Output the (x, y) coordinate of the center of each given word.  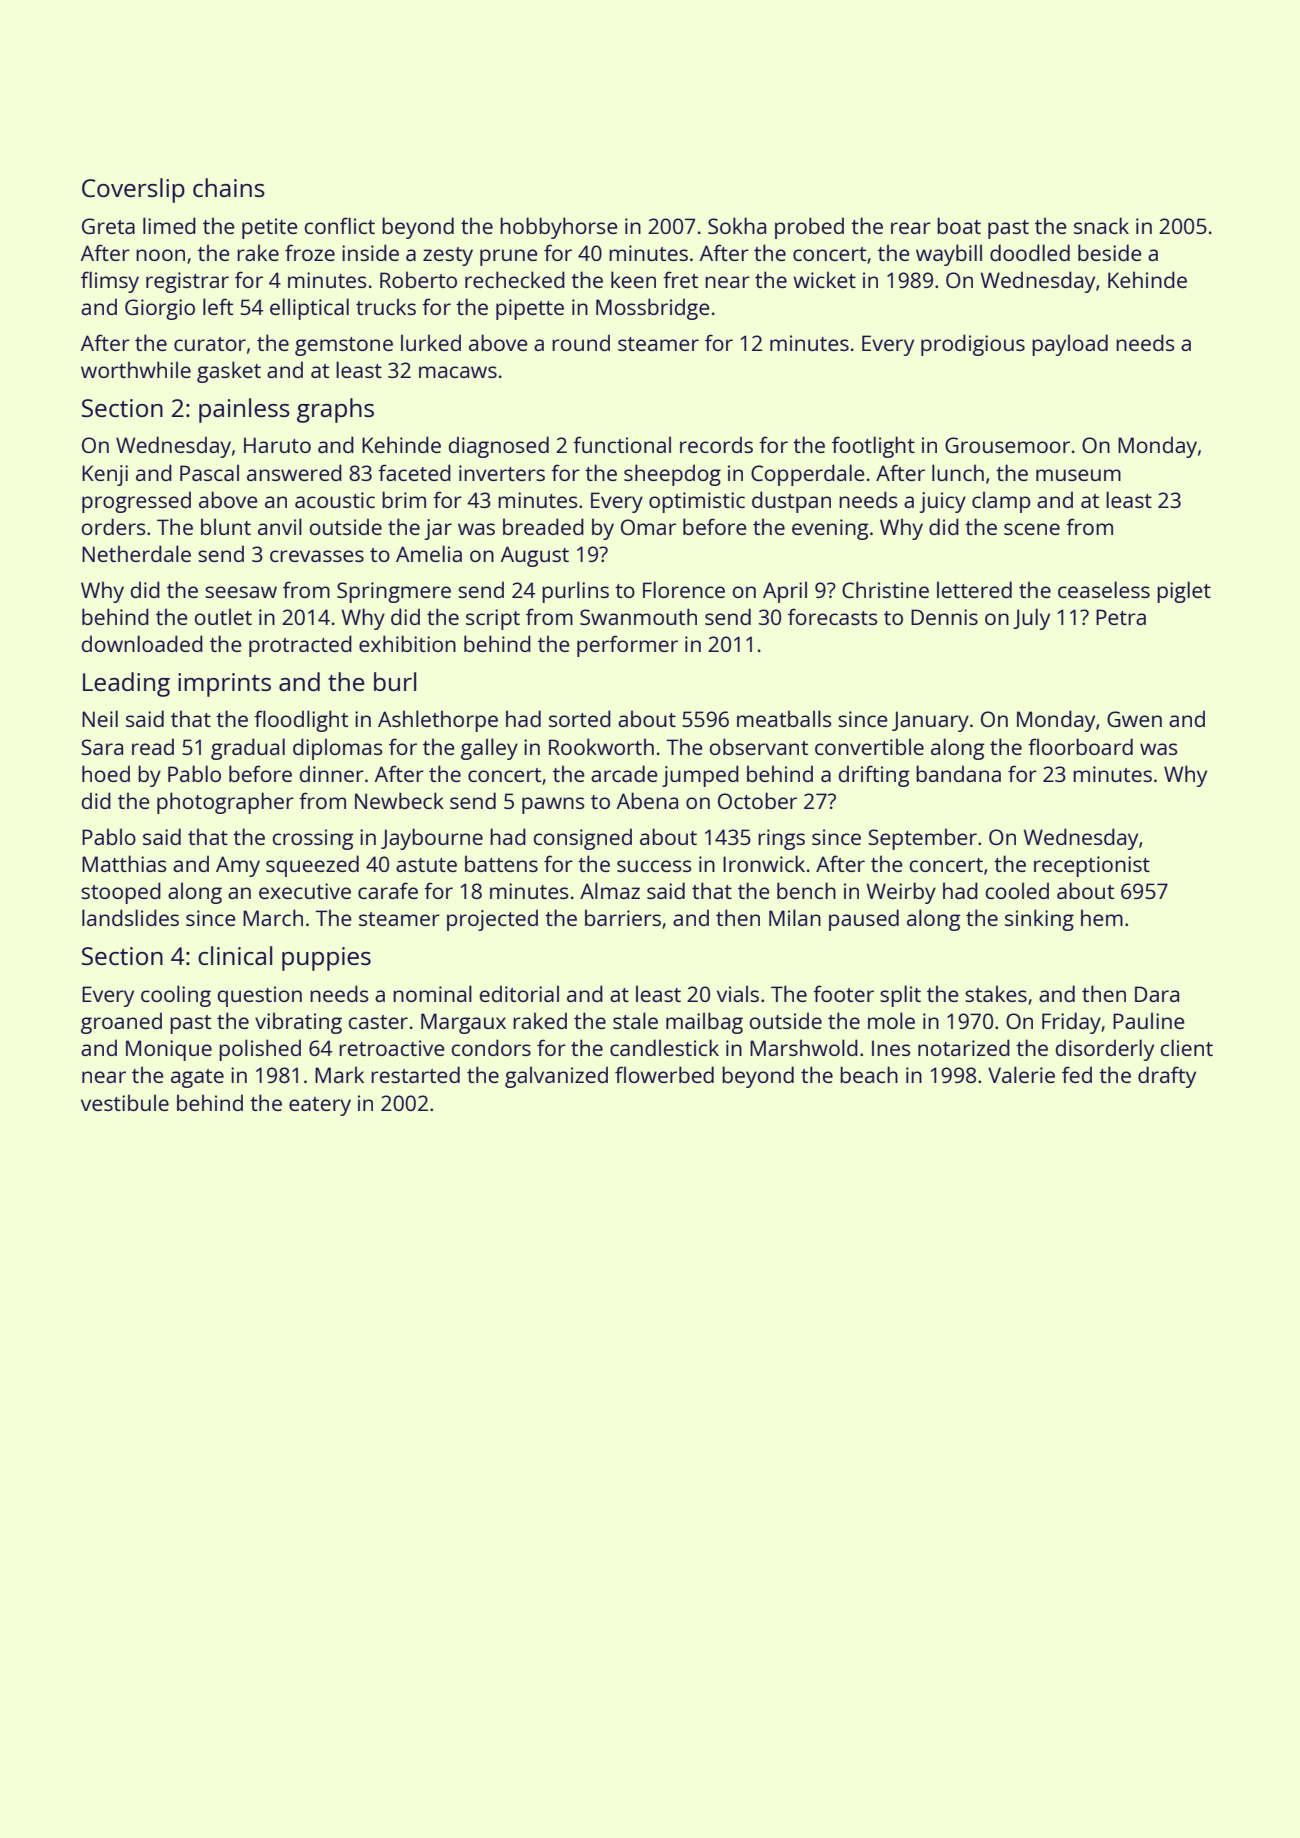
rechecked (515, 279)
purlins (575, 592)
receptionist (1092, 866)
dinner (332, 773)
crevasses (317, 556)
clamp (1001, 502)
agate (197, 1078)
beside (1110, 252)
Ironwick (764, 863)
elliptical (309, 309)
